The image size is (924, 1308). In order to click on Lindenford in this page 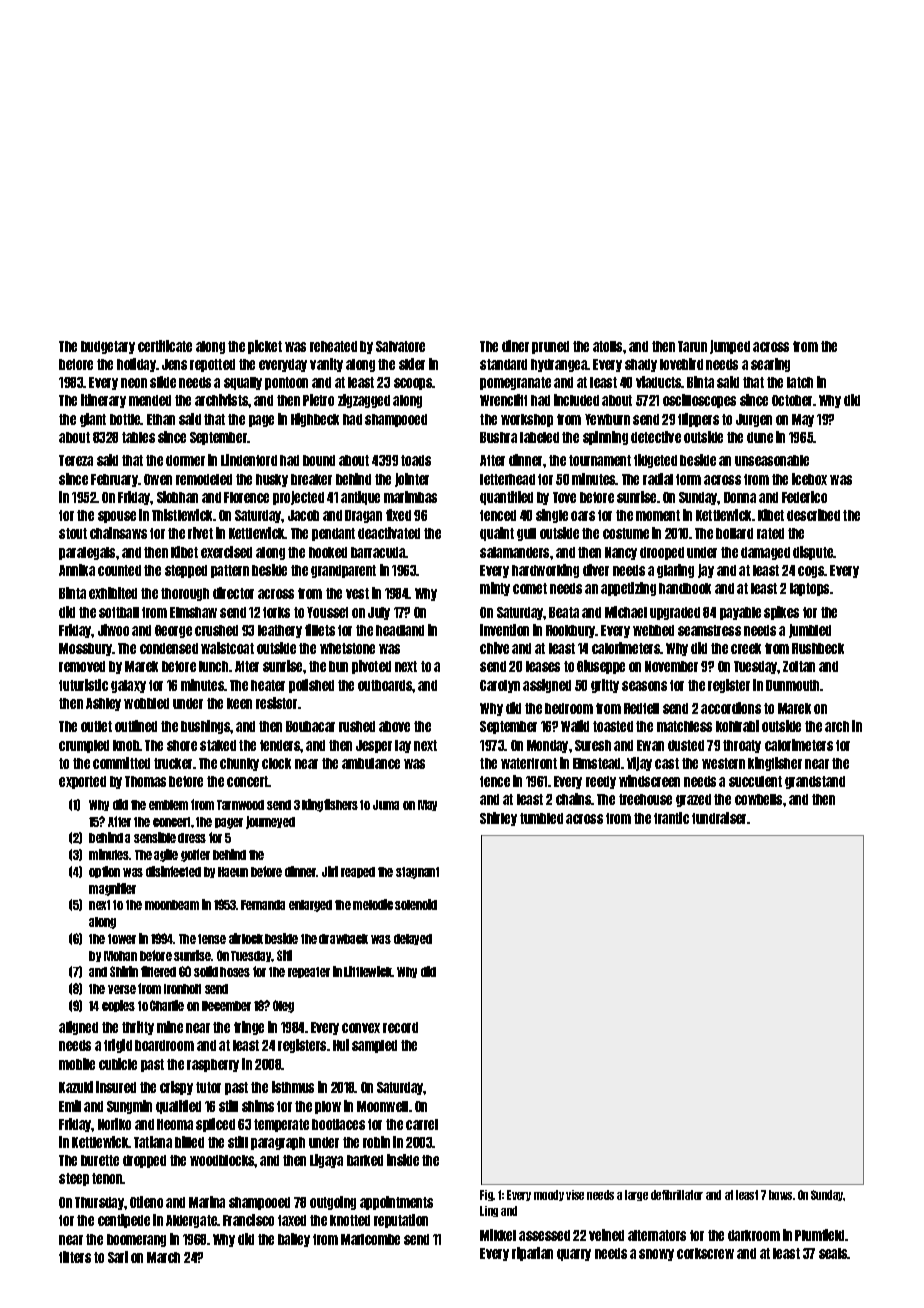, I will do `click(249, 460)`.
